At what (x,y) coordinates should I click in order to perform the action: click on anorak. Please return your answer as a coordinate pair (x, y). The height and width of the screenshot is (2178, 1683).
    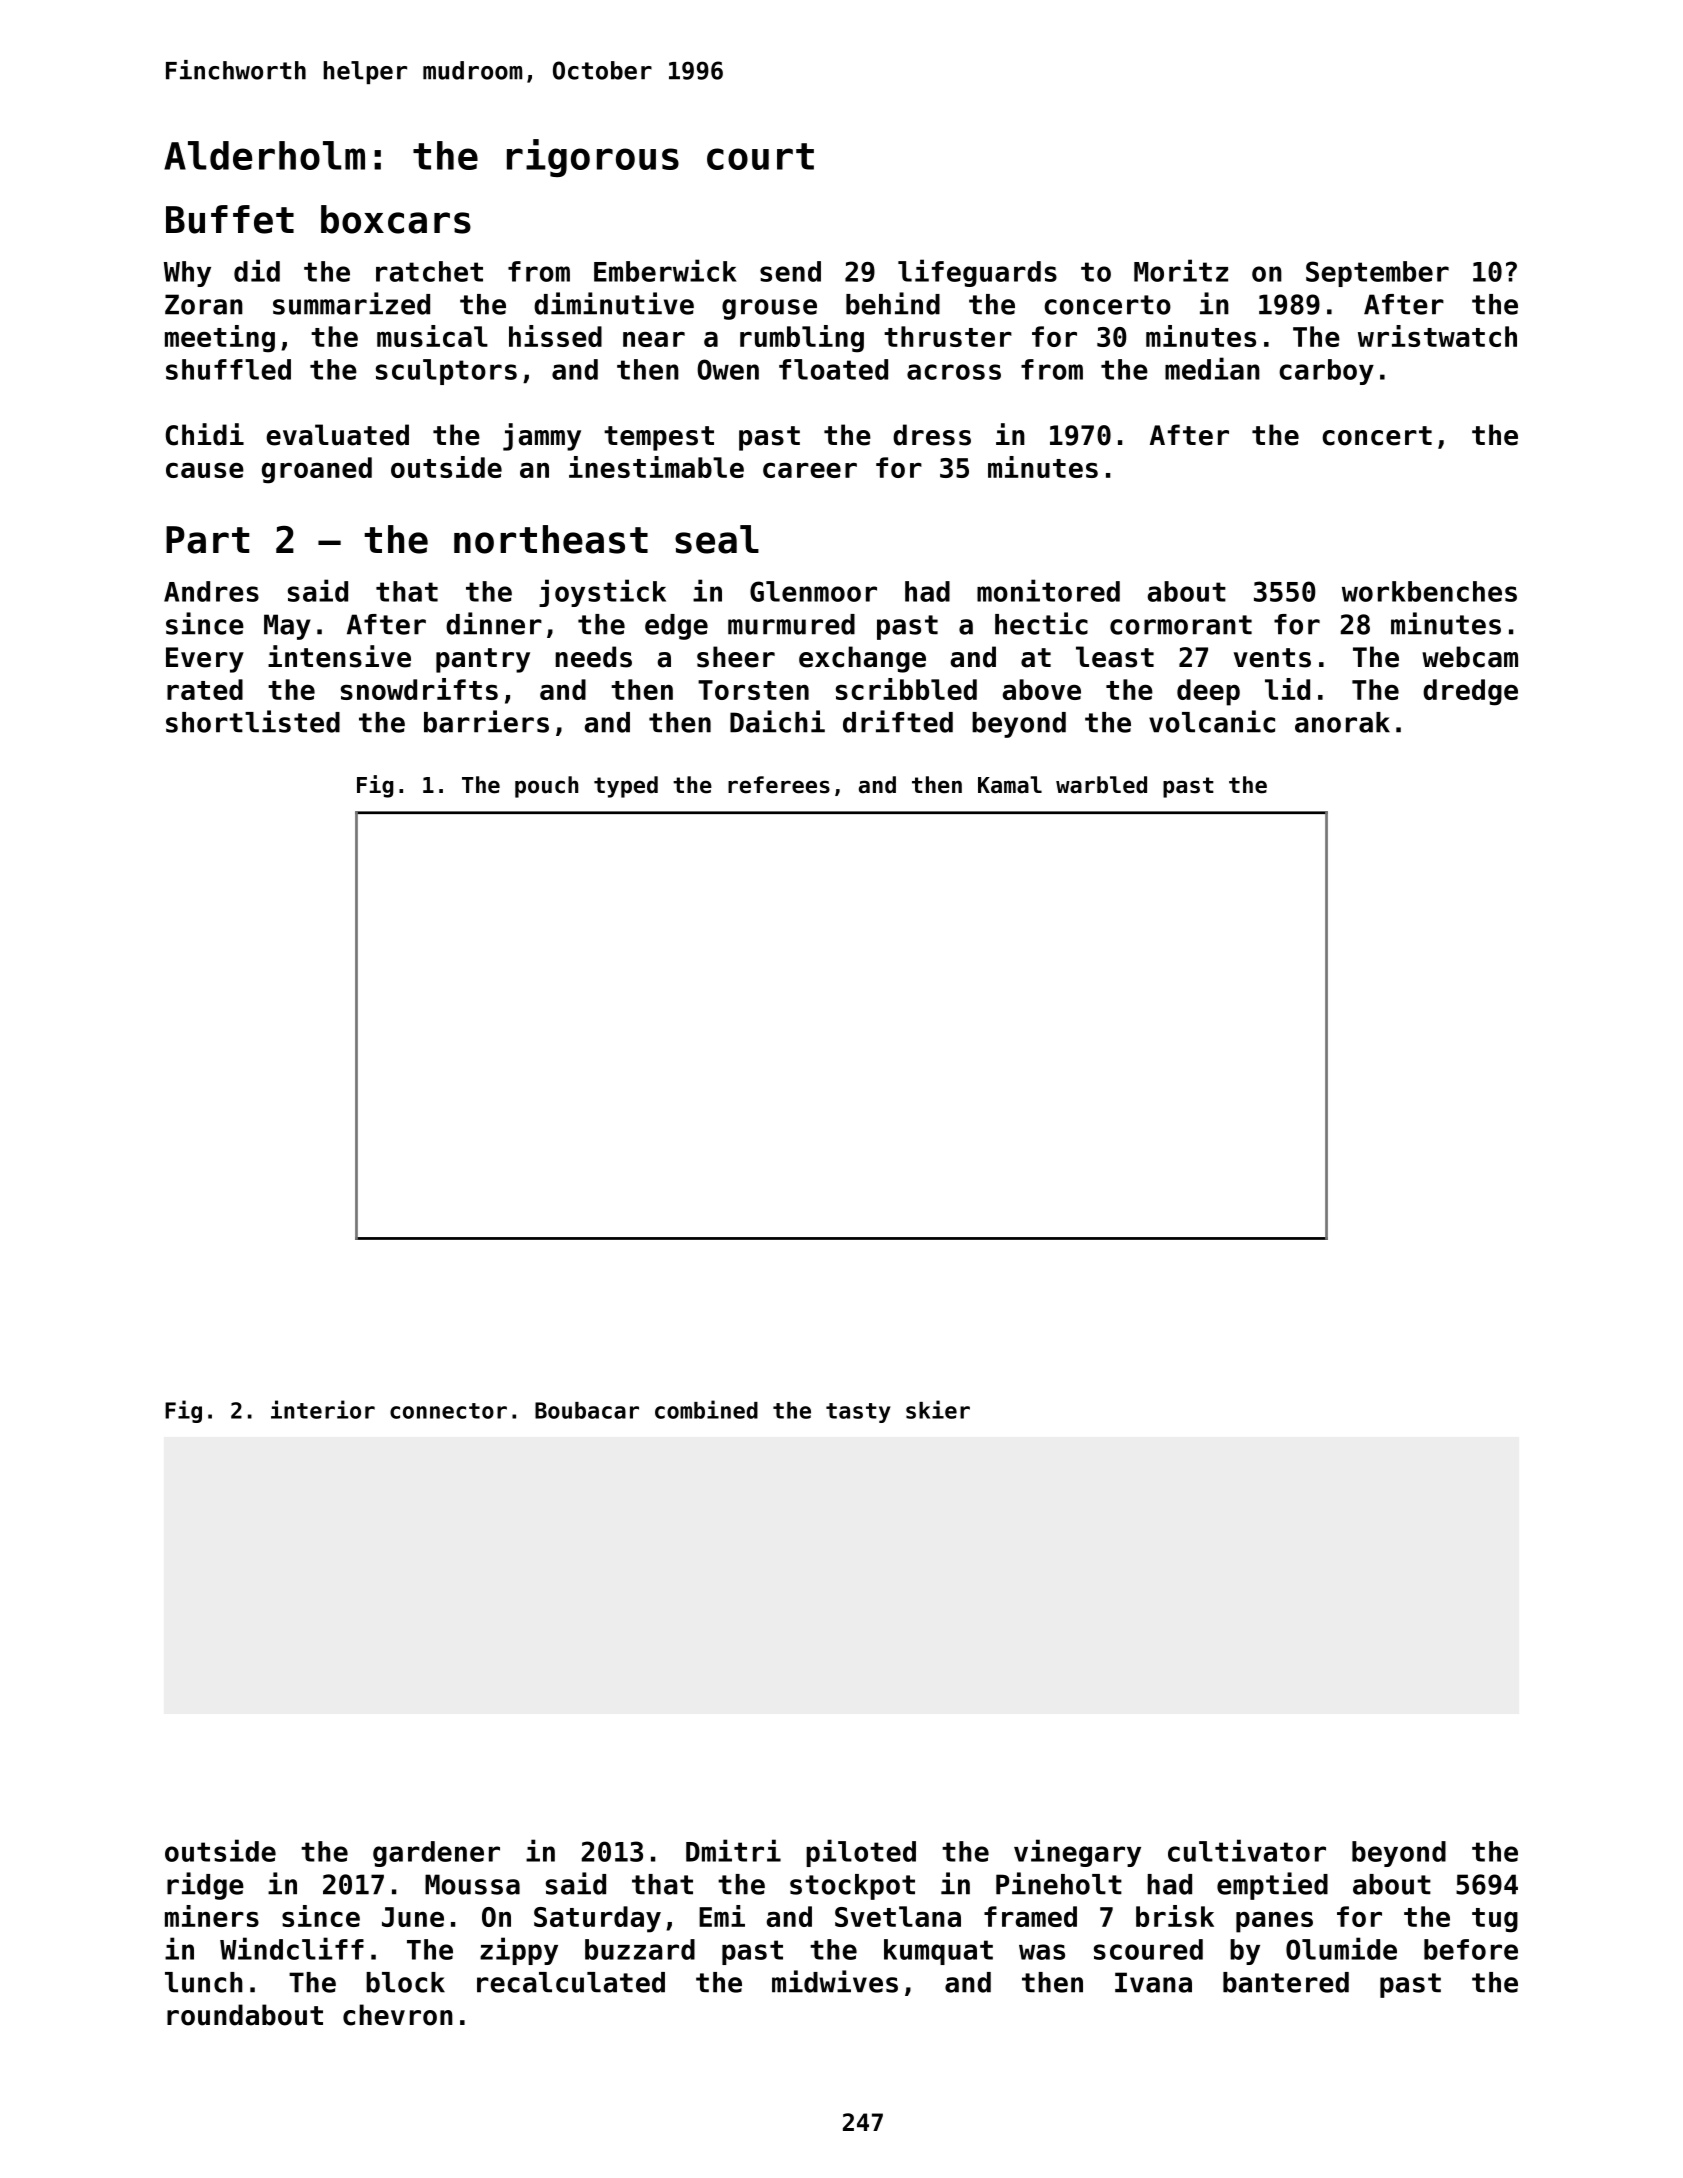
    Looking at the image, I should click on (1342, 722).
